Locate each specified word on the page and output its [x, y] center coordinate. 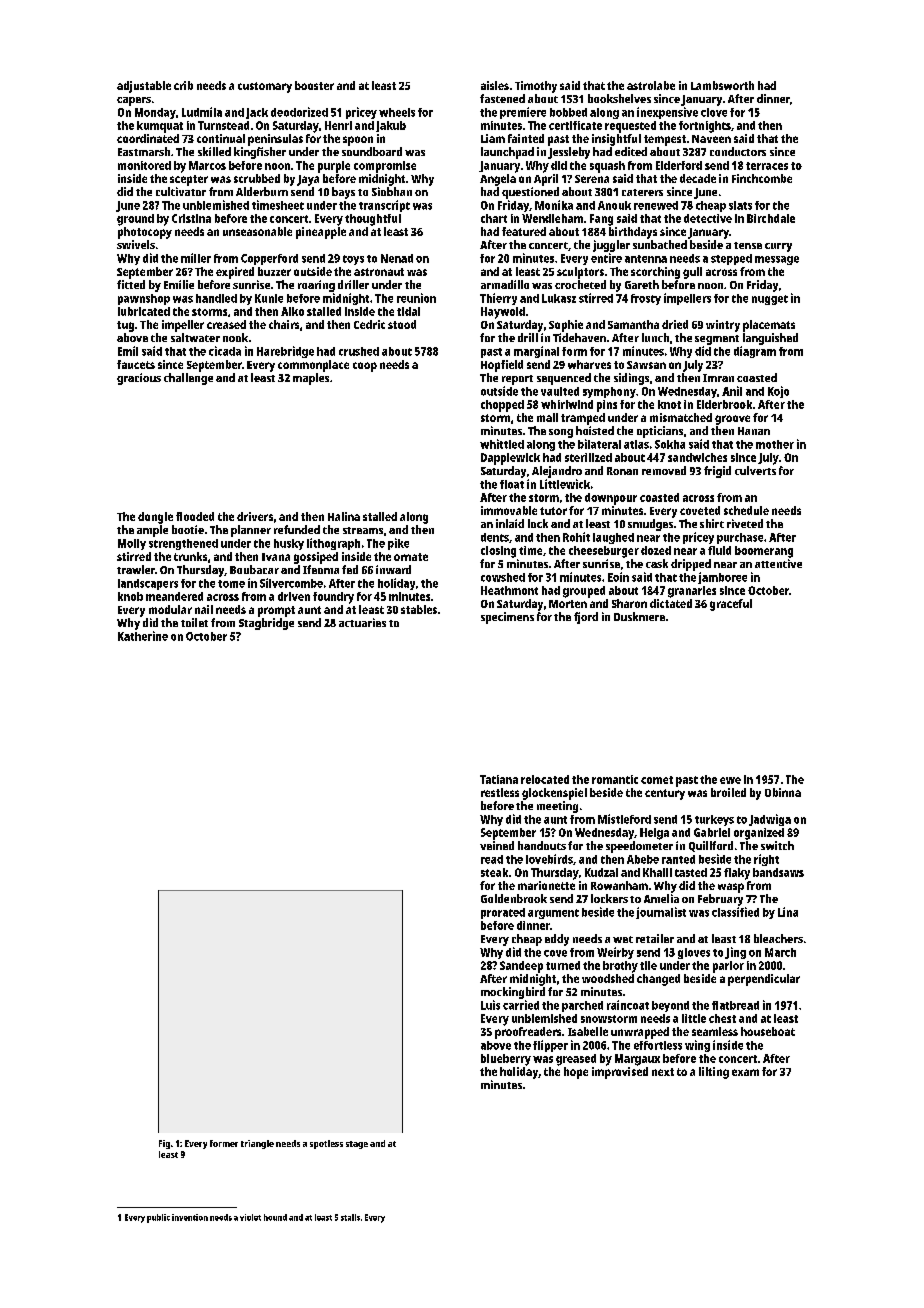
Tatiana [499, 779]
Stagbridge [266, 624]
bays [343, 193]
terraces [767, 166]
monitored [144, 165]
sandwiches [697, 457]
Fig [164, 1144]
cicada [225, 351]
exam [745, 1072]
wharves [589, 364]
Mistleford [624, 819]
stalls [350, 1217]
